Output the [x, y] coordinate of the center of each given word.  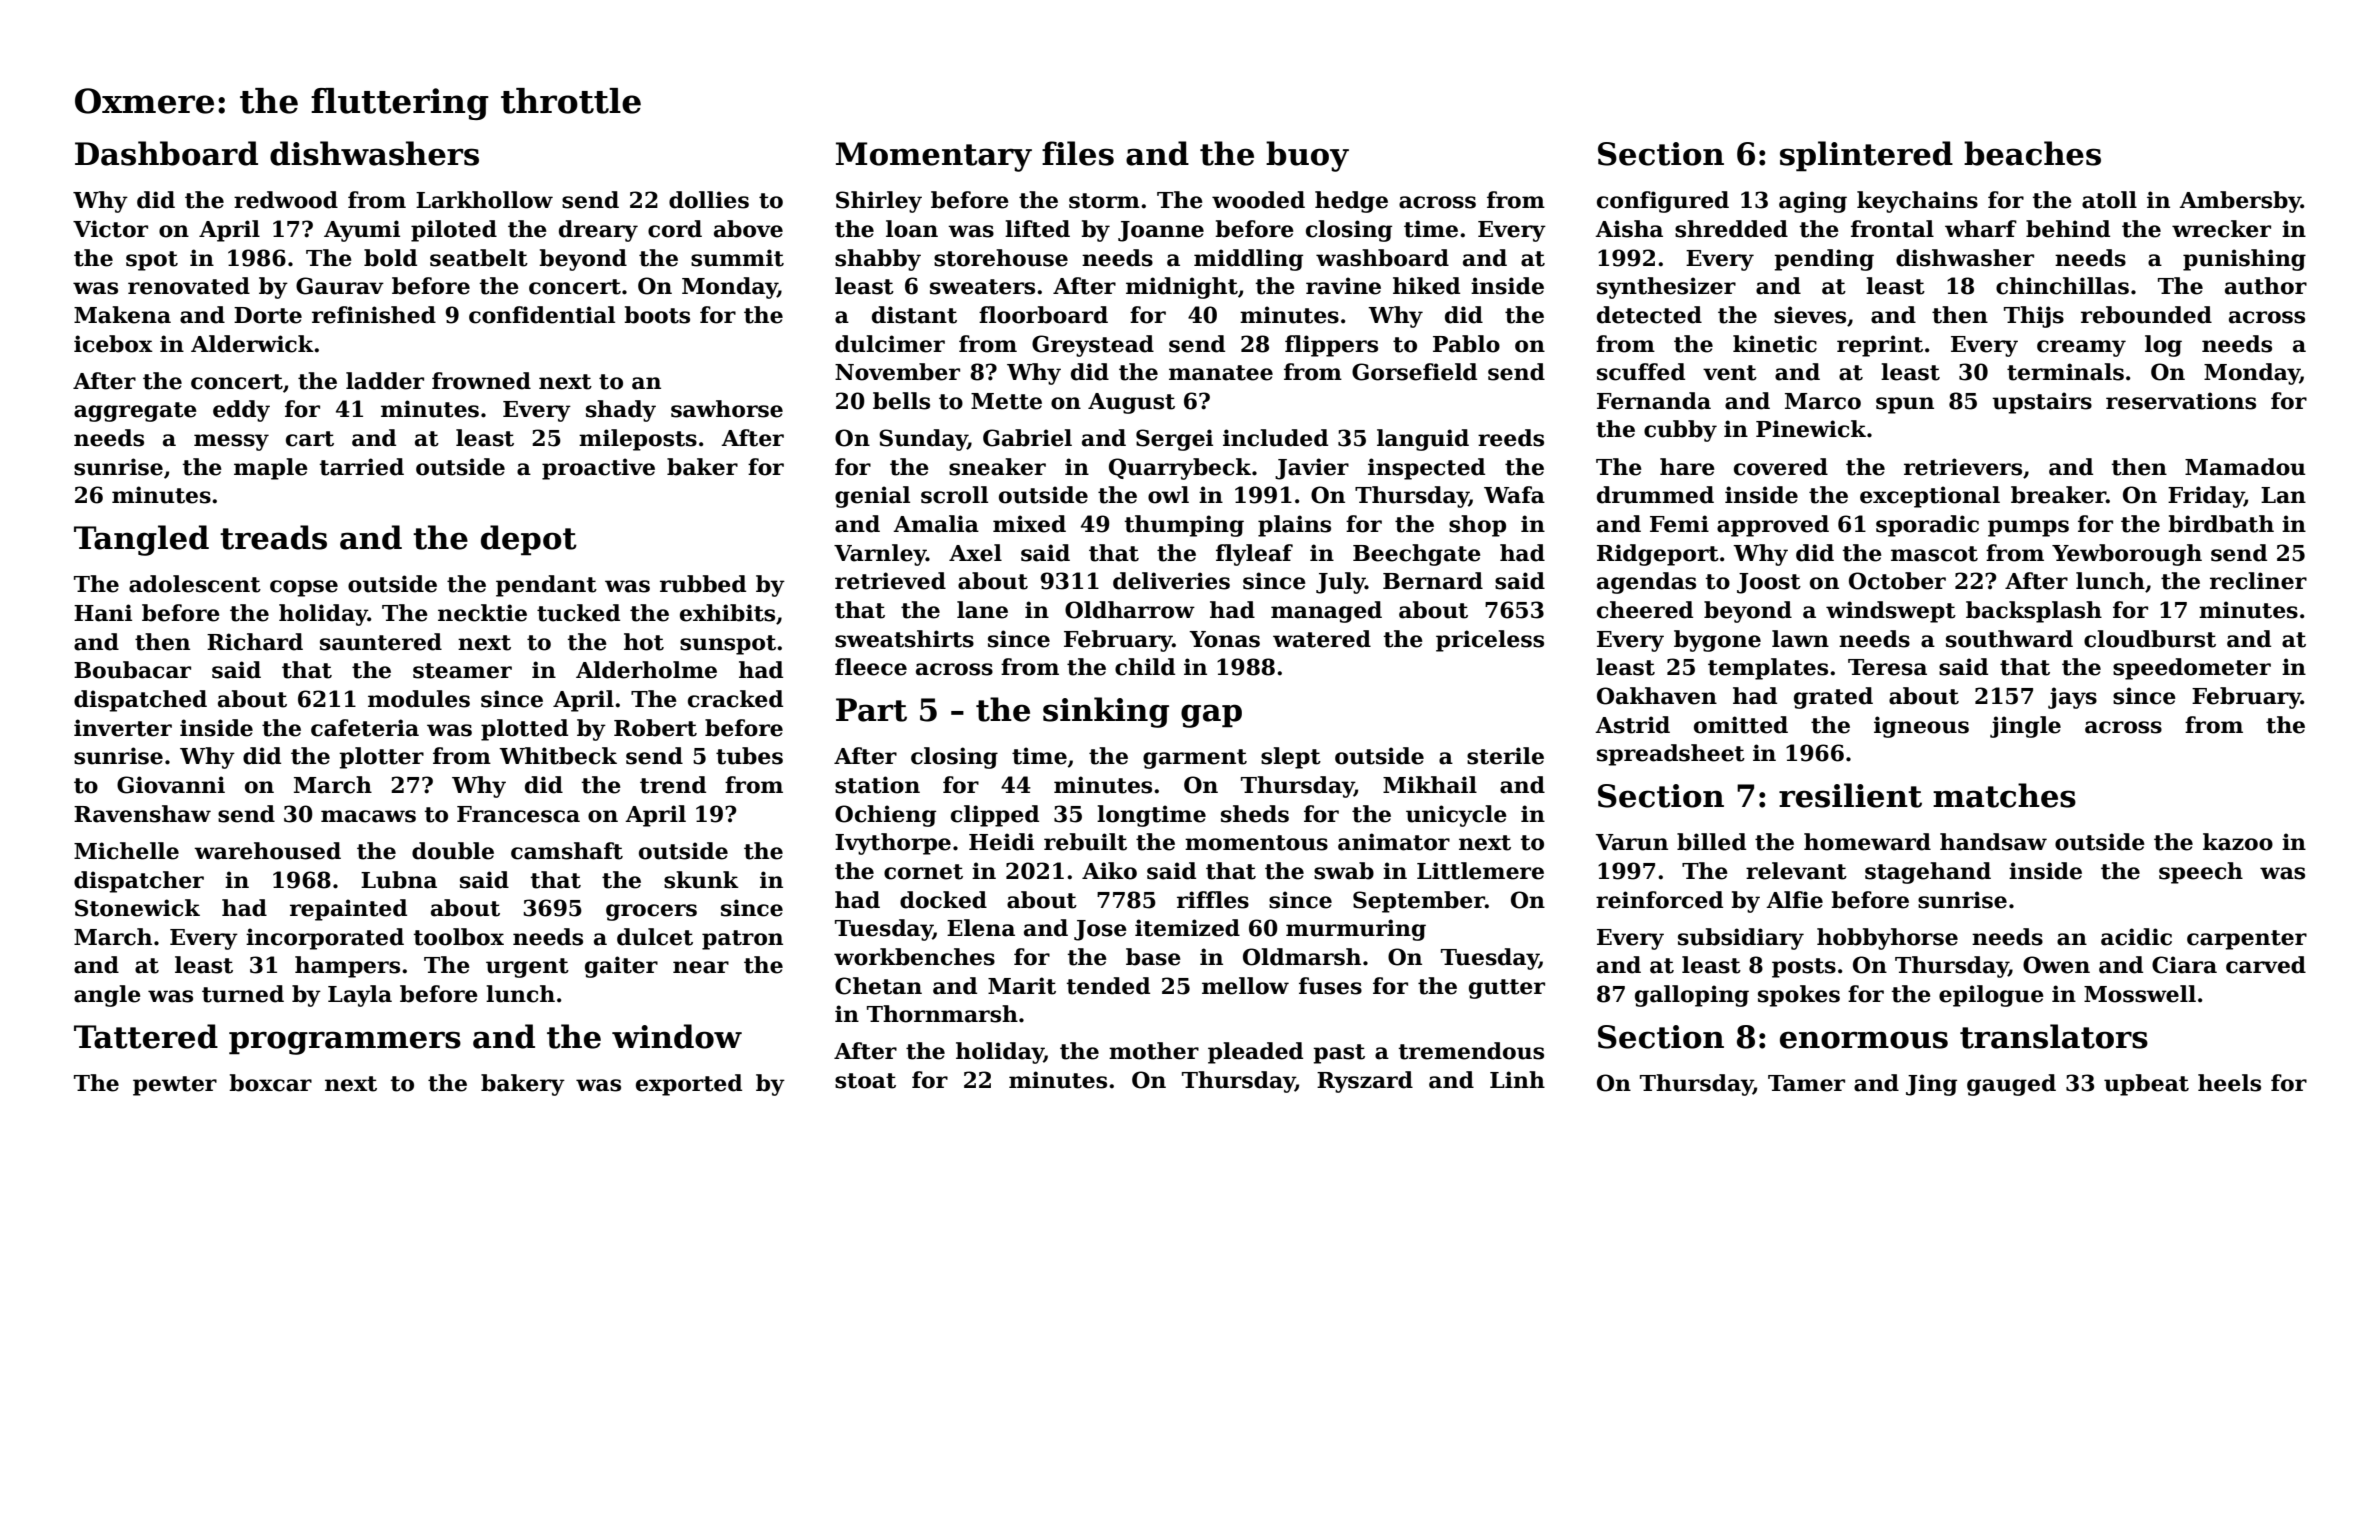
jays [2072, 698]
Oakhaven [1657, 696]
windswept [1891, 612]
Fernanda [1654, 401]
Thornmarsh [942, 1014]
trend [673, 785]
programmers [345, 1043]
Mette [1006, 401]
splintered [1866, 156]
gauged [2011, 1085]
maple [271, 469]
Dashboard [166, 153]
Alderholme [646, 670]
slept [1291, 758]
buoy [1307, 156]
